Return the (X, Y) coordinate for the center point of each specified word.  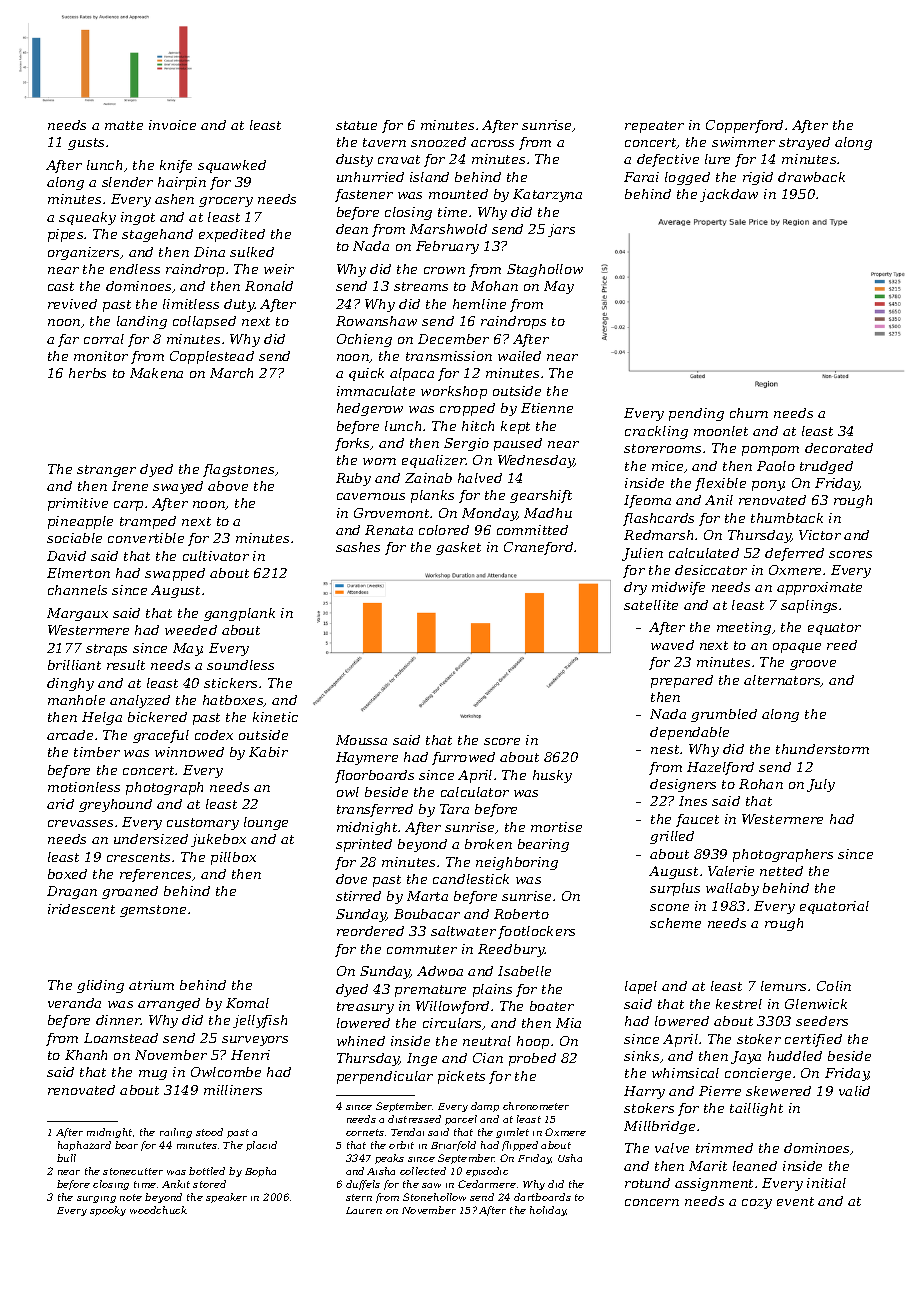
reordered (370, 931)
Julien (642, 554)
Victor (820, 535)
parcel (461, 1120)
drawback (811, 177)
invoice (172, 125)
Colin (834, 986)
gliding (100, 986)
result (126, 665)
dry (635, 588)
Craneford (538, 548)
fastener (364, 195)
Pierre (720, 1091)
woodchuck (158, 1210)
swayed (178, 487)
